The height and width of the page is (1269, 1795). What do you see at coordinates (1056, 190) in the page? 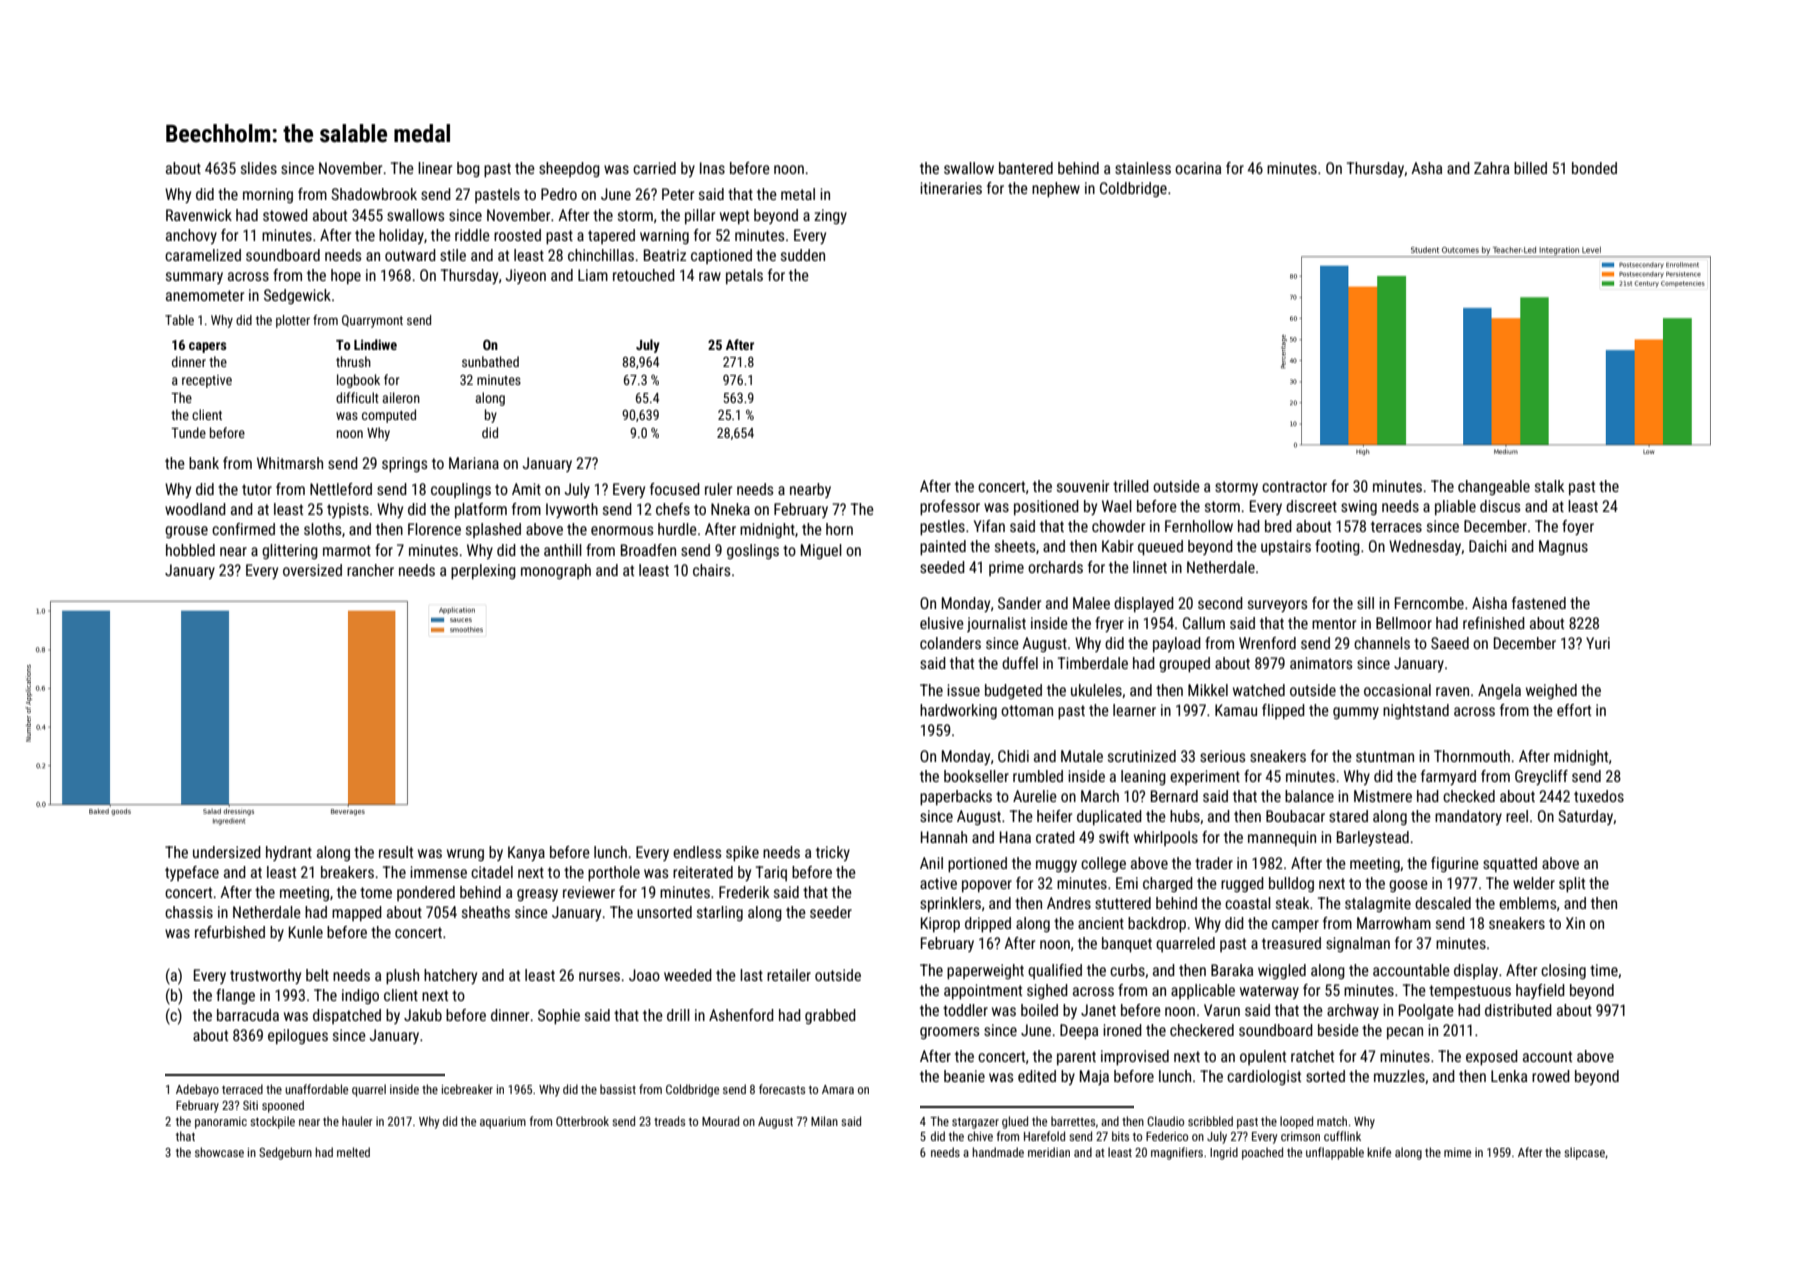
I see `nephew` at bounding box center [1056, 190].
